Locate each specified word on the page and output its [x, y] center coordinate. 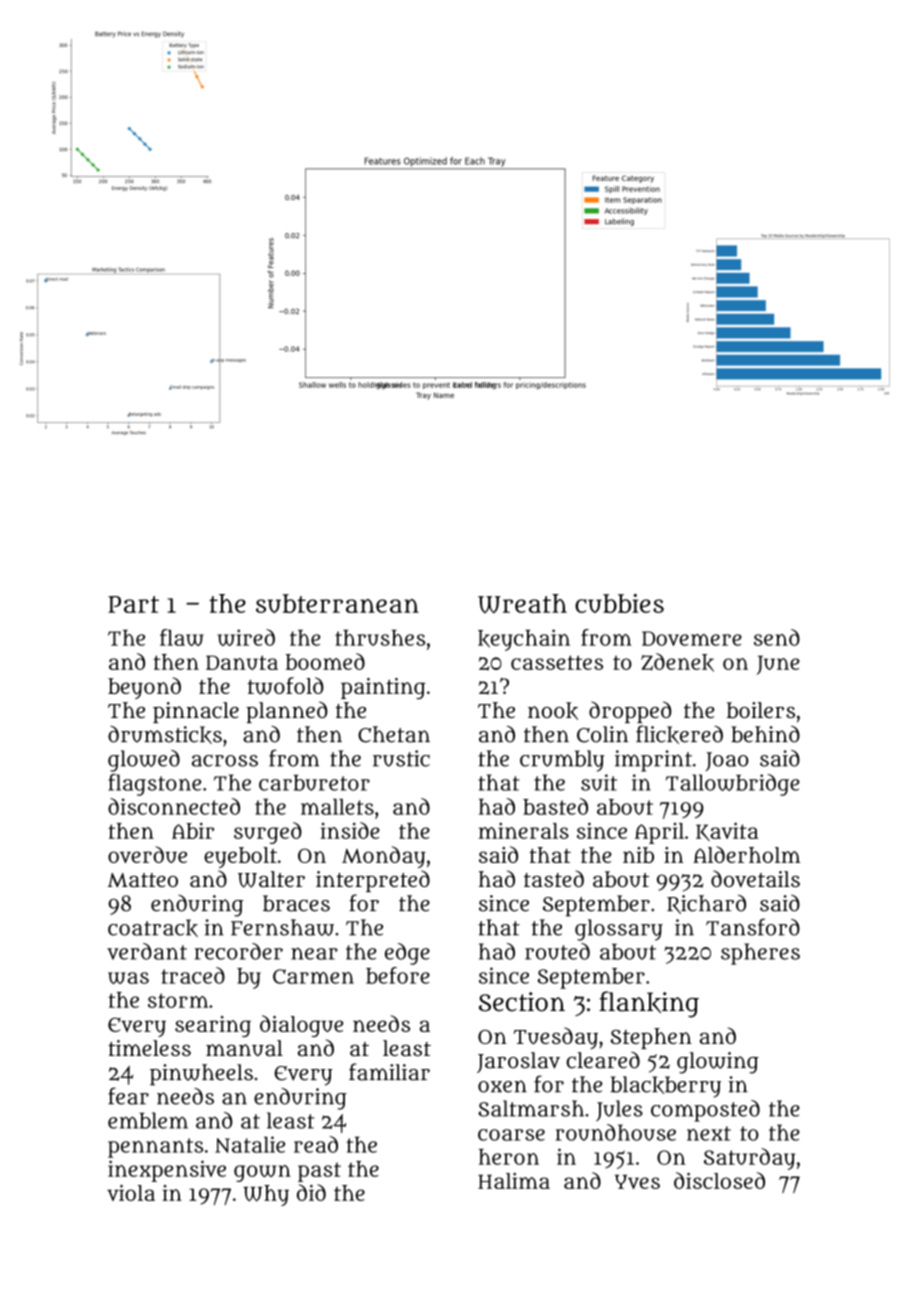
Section [522, 1002]
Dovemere [692, 638]
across [225, 761]
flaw [182, 637]
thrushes [380, 638]
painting [383, 688]
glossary [619, 930]
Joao [727, 761]
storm [178, 1000]
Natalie [250, 1144]
